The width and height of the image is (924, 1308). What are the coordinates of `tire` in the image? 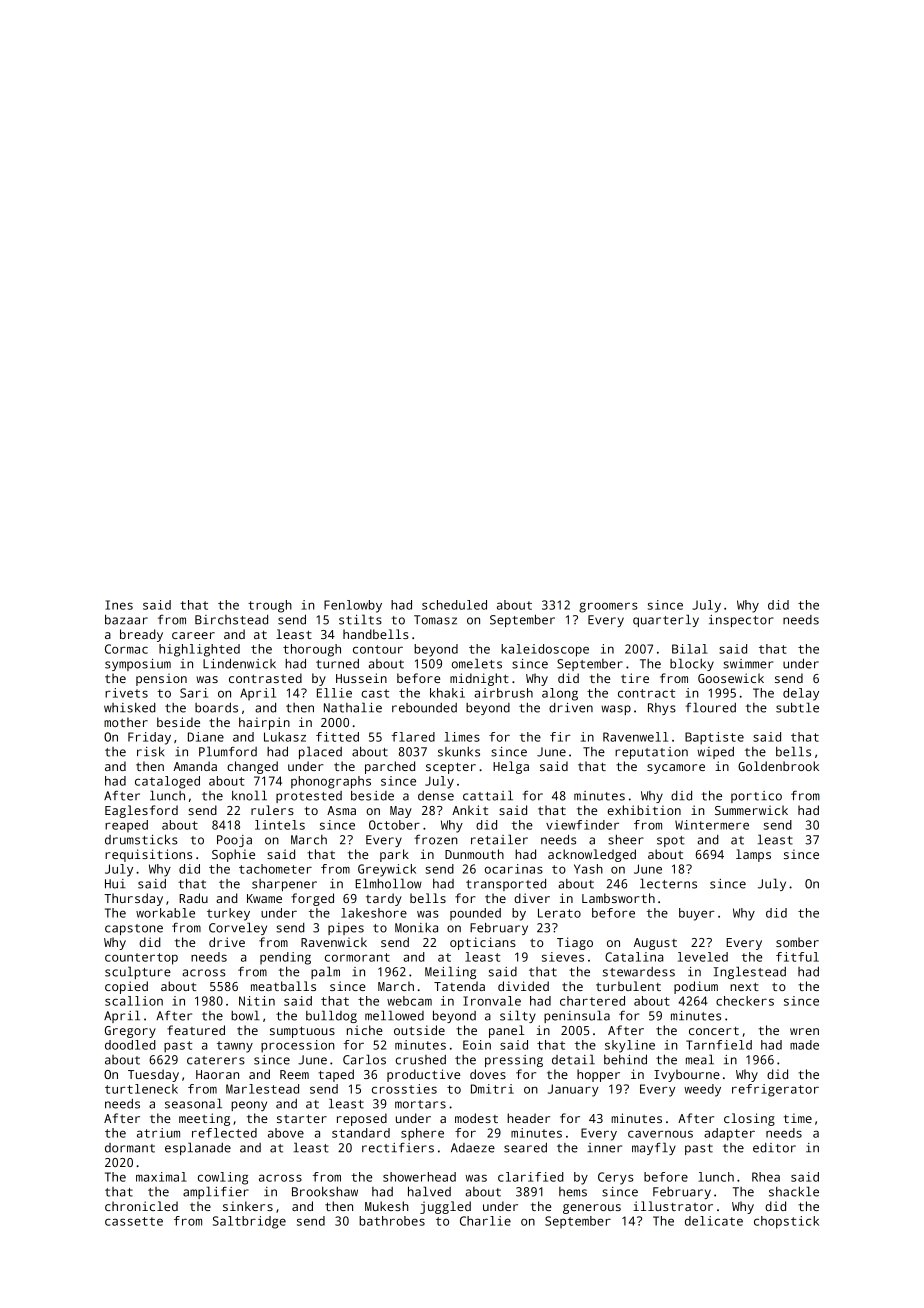 It's located at (635, 678).
